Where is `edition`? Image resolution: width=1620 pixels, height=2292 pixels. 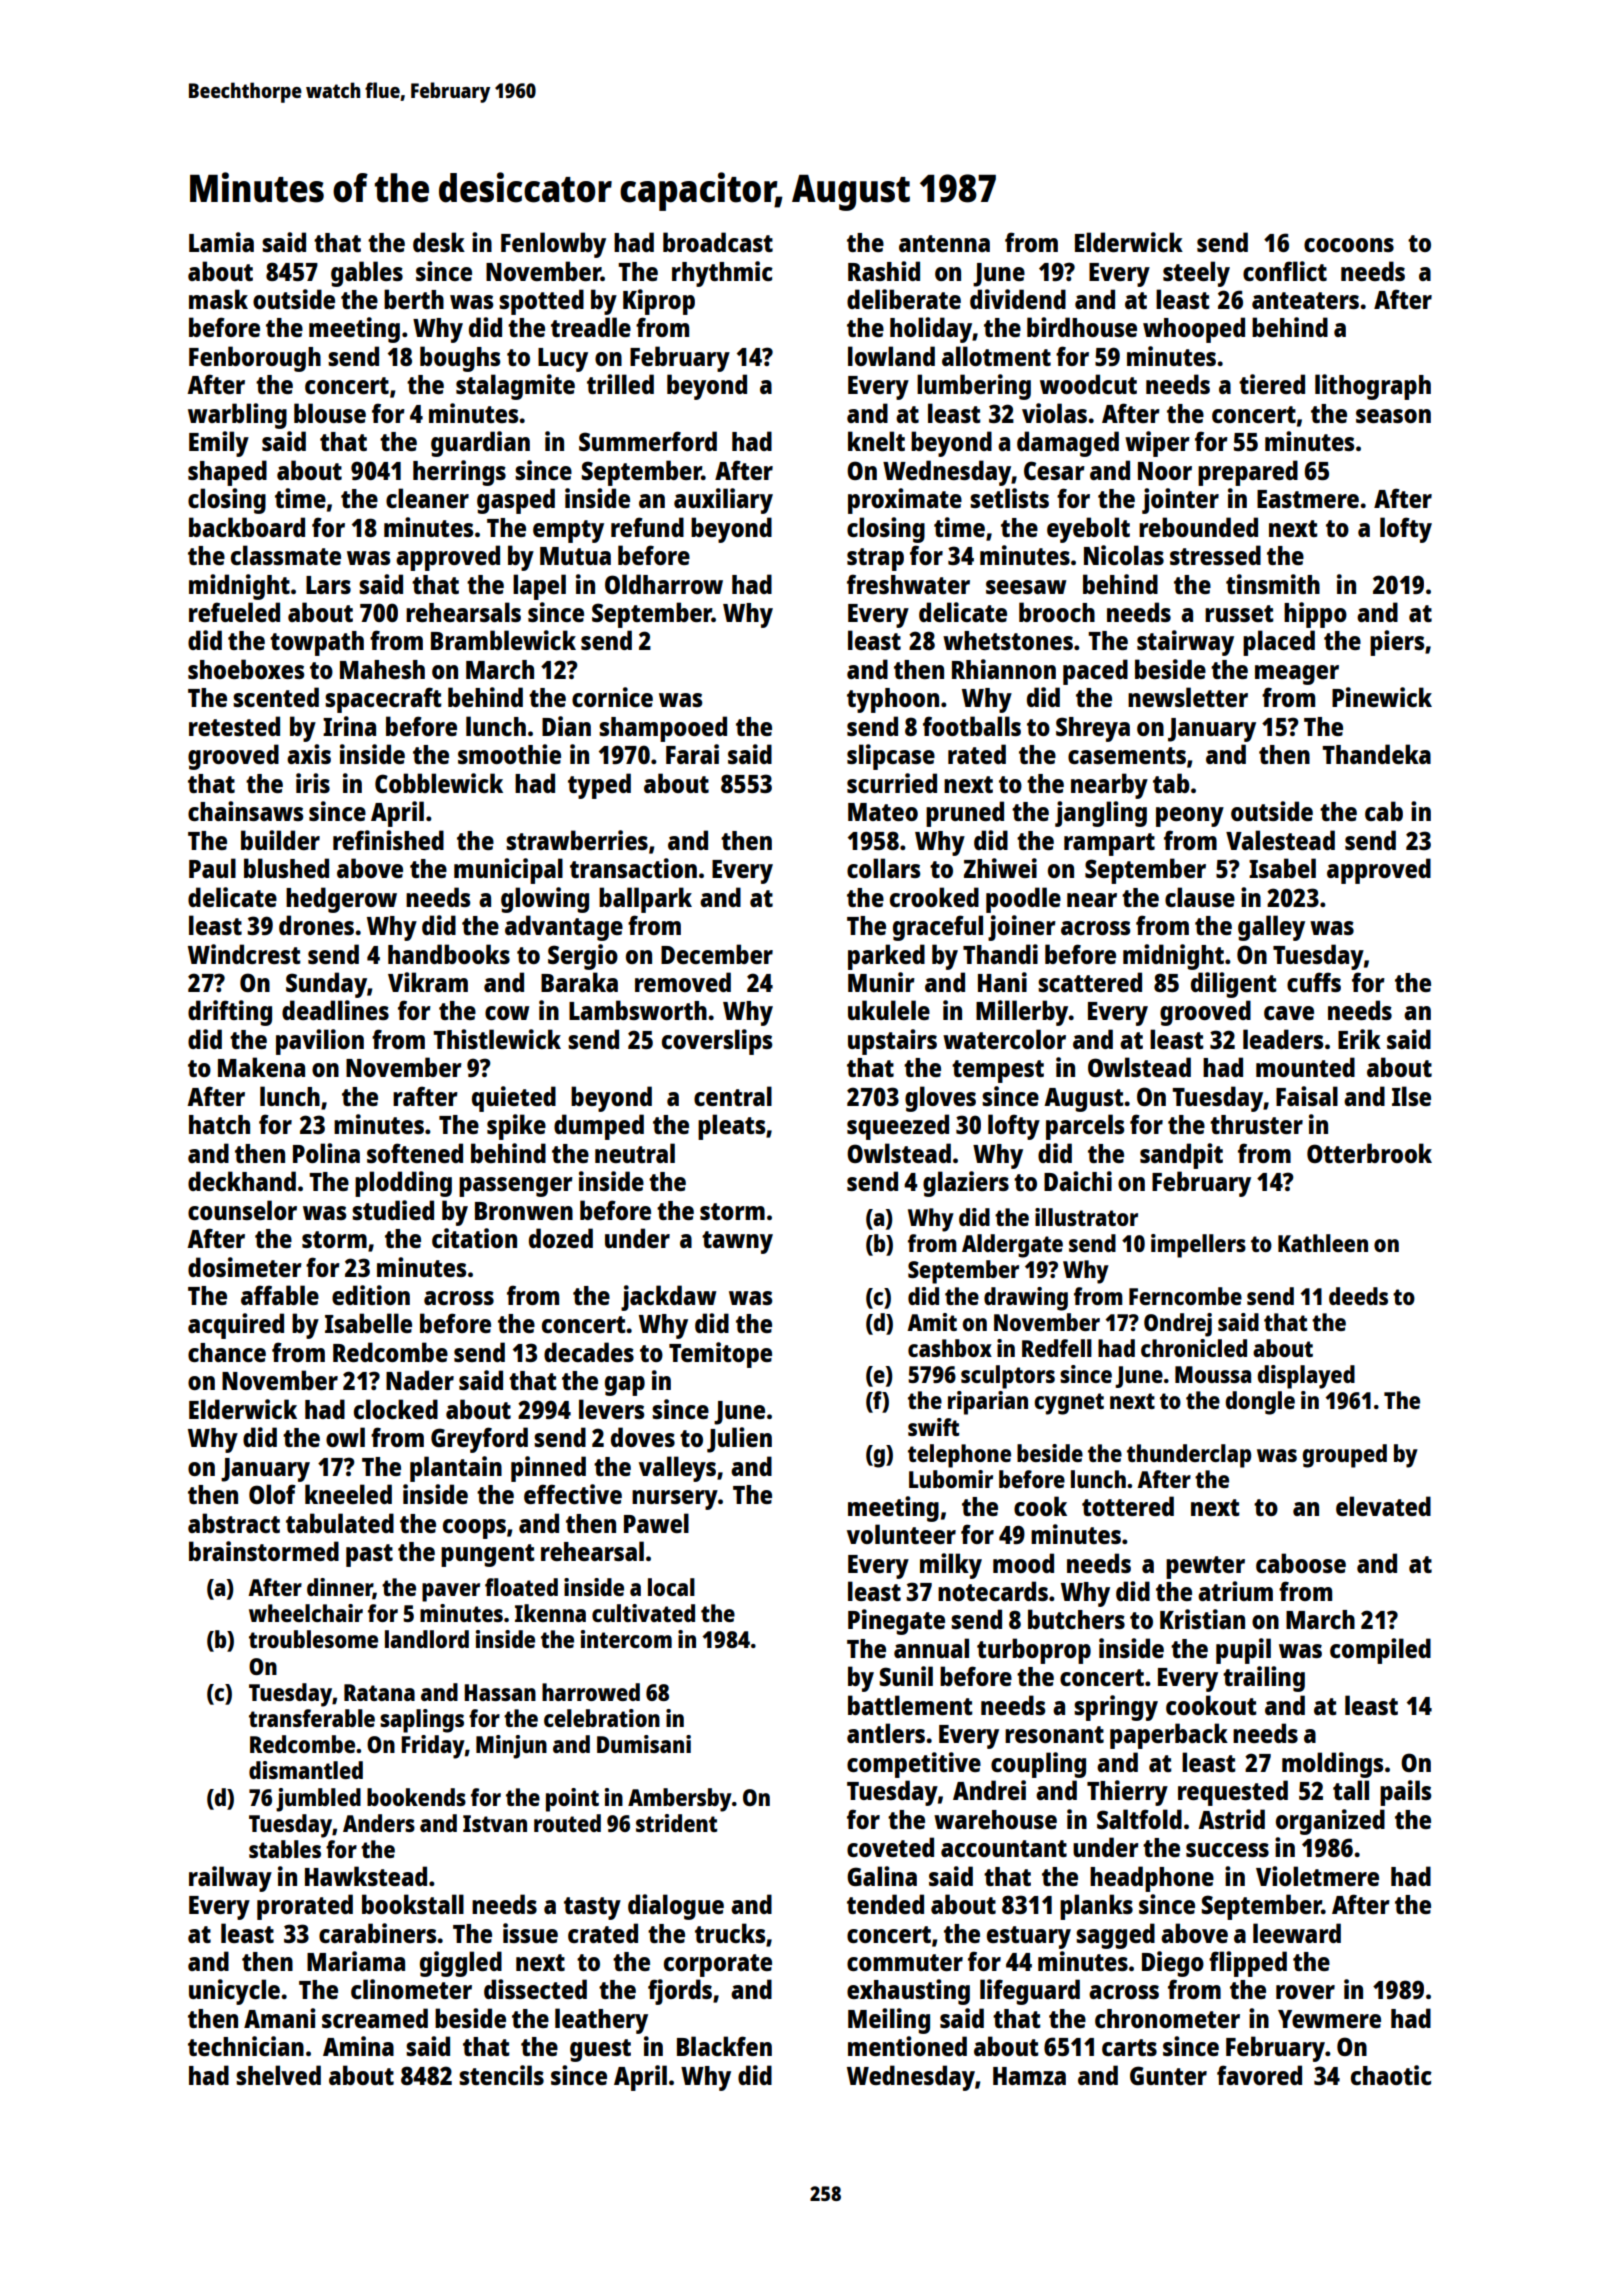
edition is located at coordinates (371, 1295).
